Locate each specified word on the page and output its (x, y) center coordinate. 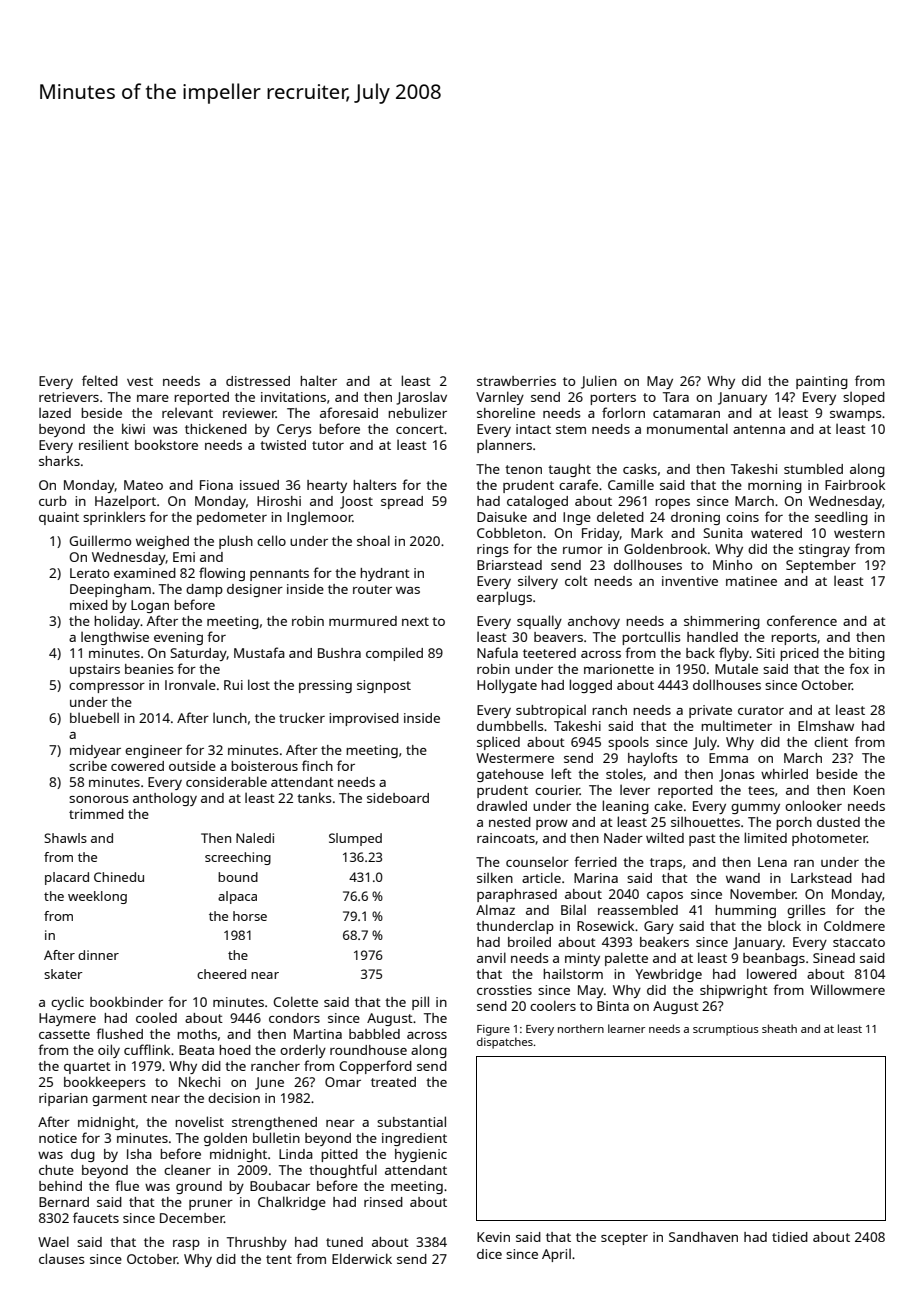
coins (742, 517)
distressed (258, 381)
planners (504, 446)
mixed (89, 605)
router (372, 589)
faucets (96, 1217)
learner (626, 1028)
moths (197, 1034)
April (556, 1255)
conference (802, 620)
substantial (411, 1121)
